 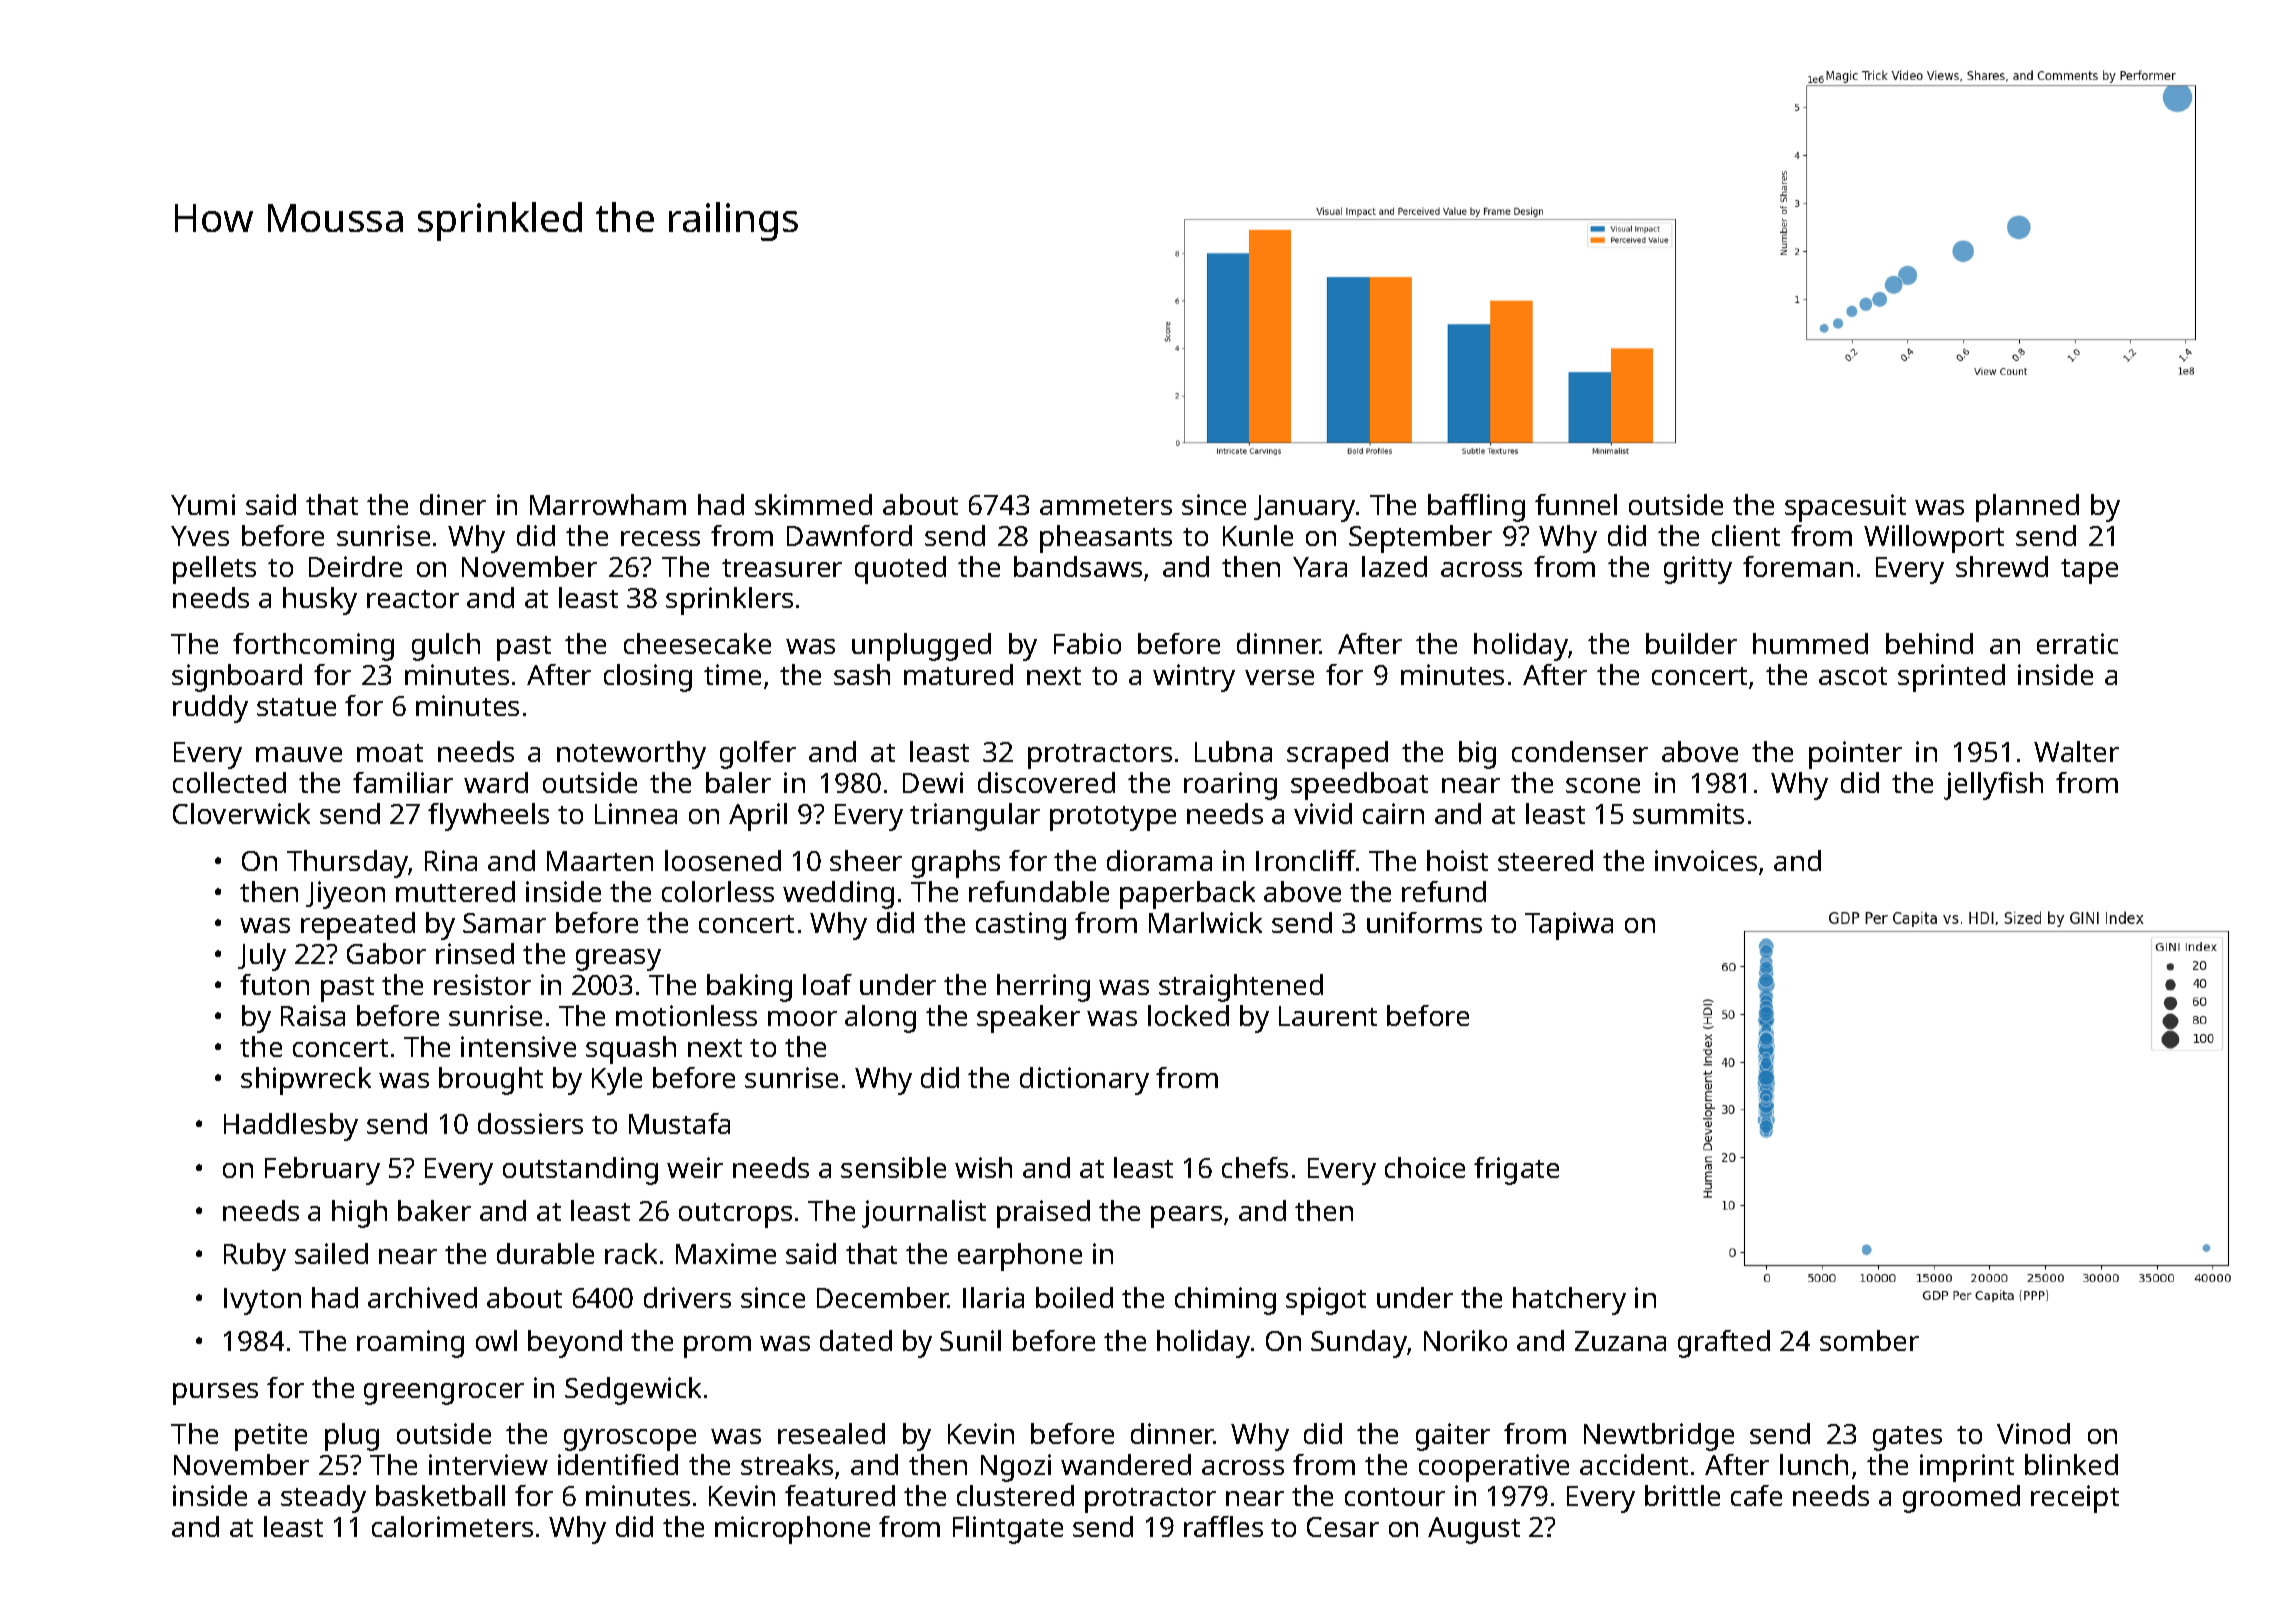 What do you see at coordinates (1516, 1171) in the screenshot?
I see `frigate` at bounding box center [1516, 1171].
